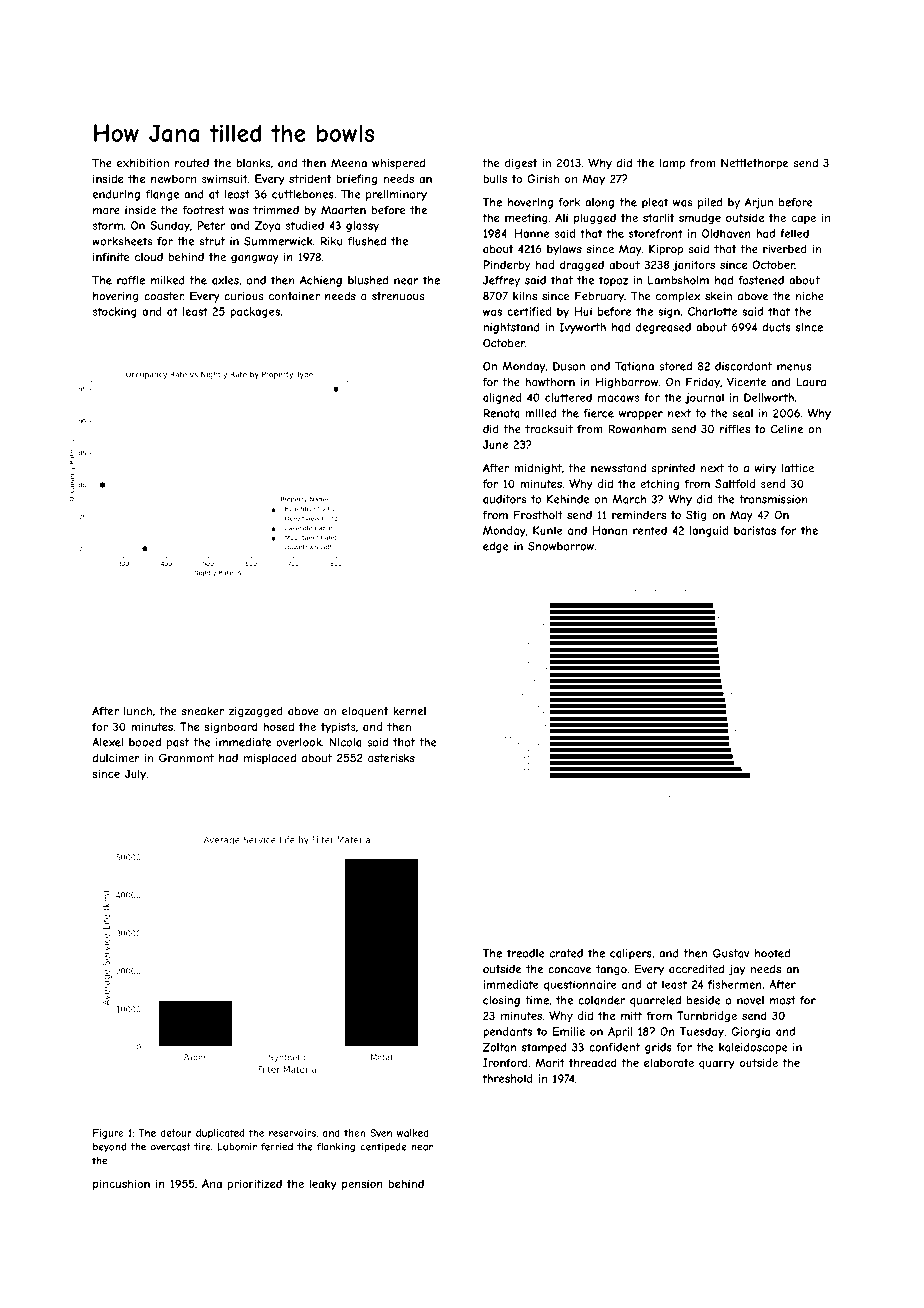  What do you see at coordinates (143, 163) in the image?
I see `exhibition` at bounding box center [143, 163].
